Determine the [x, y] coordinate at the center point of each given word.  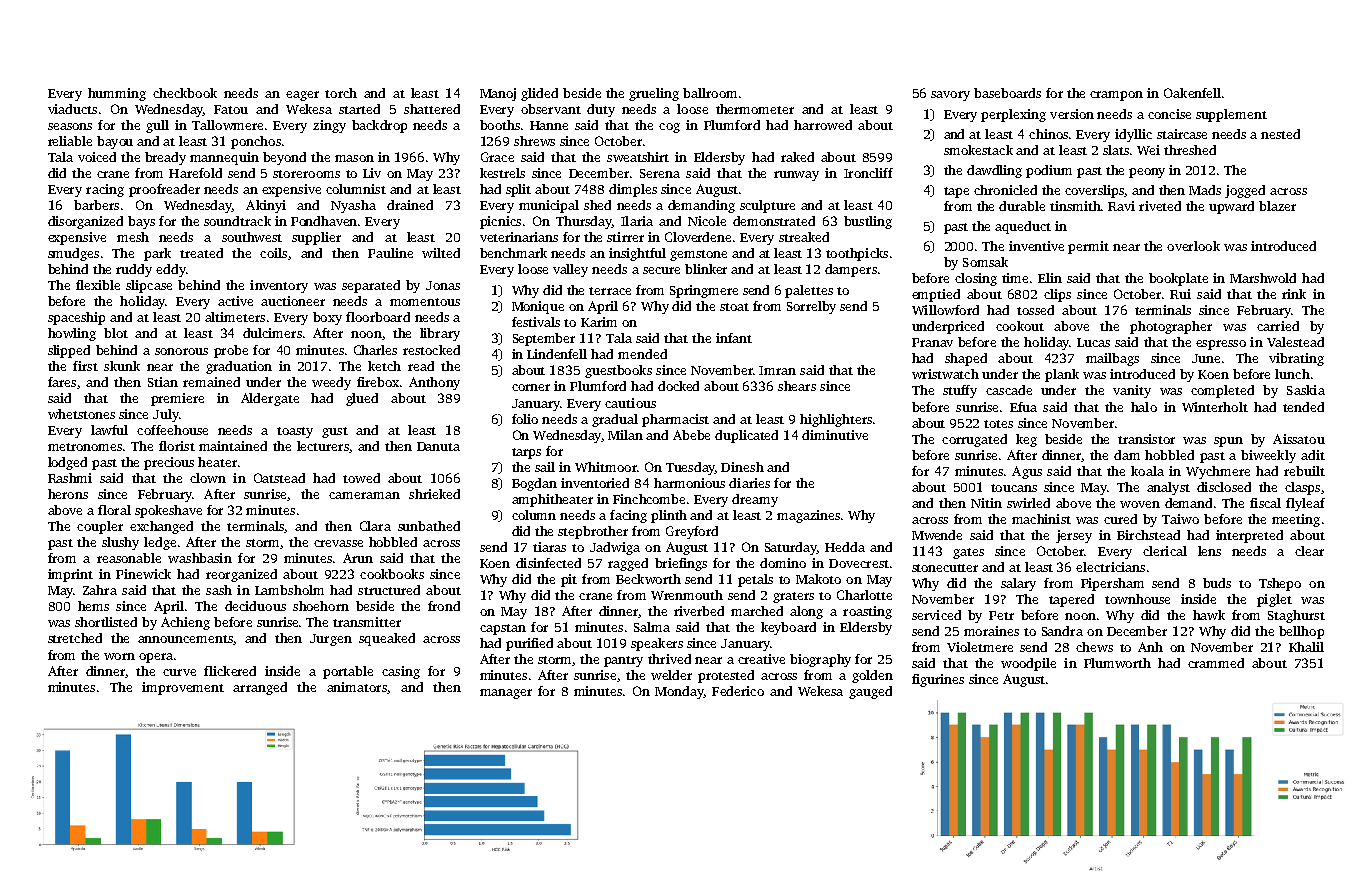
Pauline [390, 253]
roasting [867, 612]
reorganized [241, 575]
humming [117, 94]
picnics [500, 222]
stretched [75, 638]
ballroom [710, 93]
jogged [1245, 191]
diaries [749, 483]
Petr [1001, 615]
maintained [233, 446]
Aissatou [1299, 439]
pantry [623, 661]
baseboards [1007, 93]
